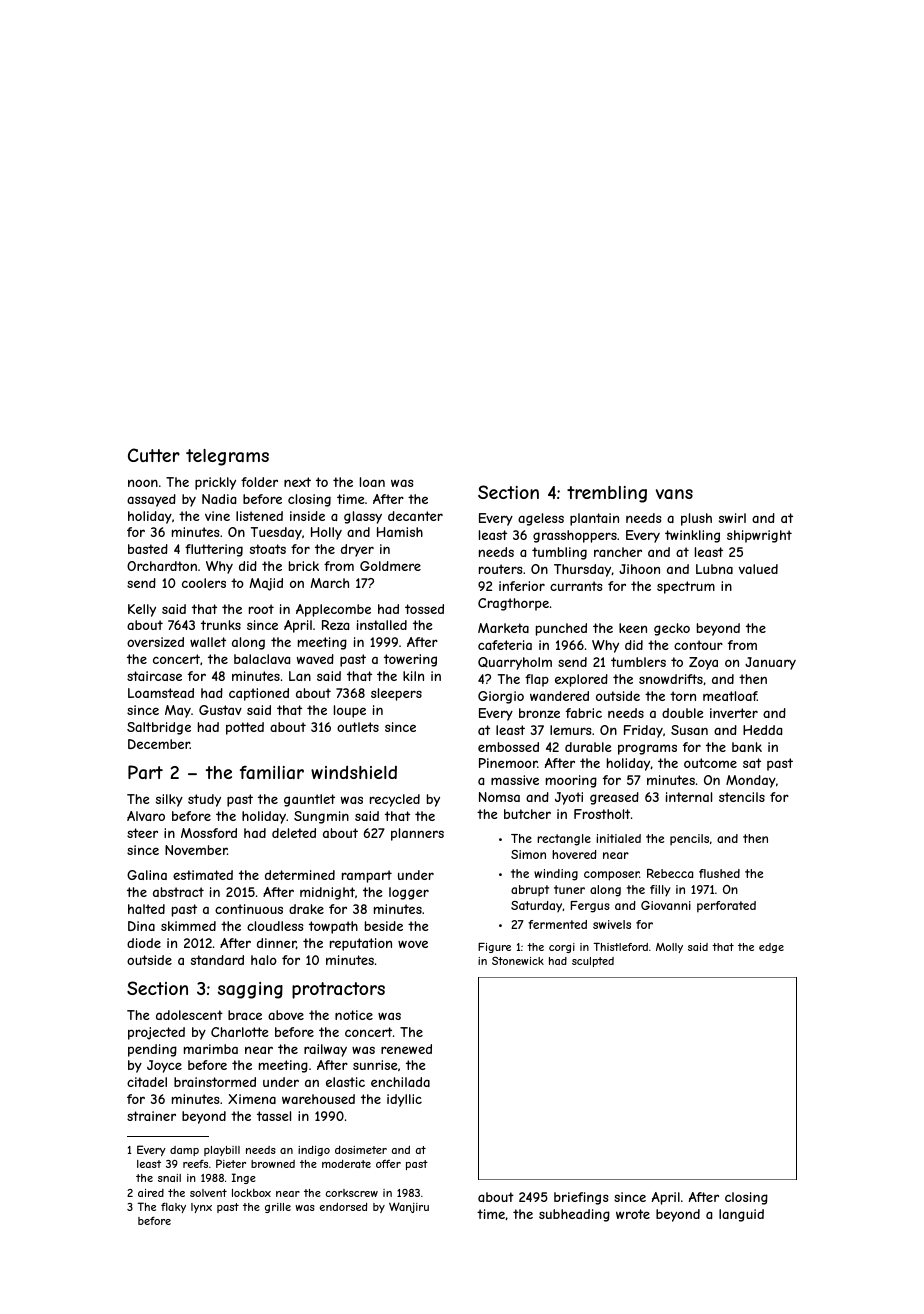 This page has width=924, height=1314. Describe the element at coordinates (742, 797) in the page. I see `stencils` at that location.
